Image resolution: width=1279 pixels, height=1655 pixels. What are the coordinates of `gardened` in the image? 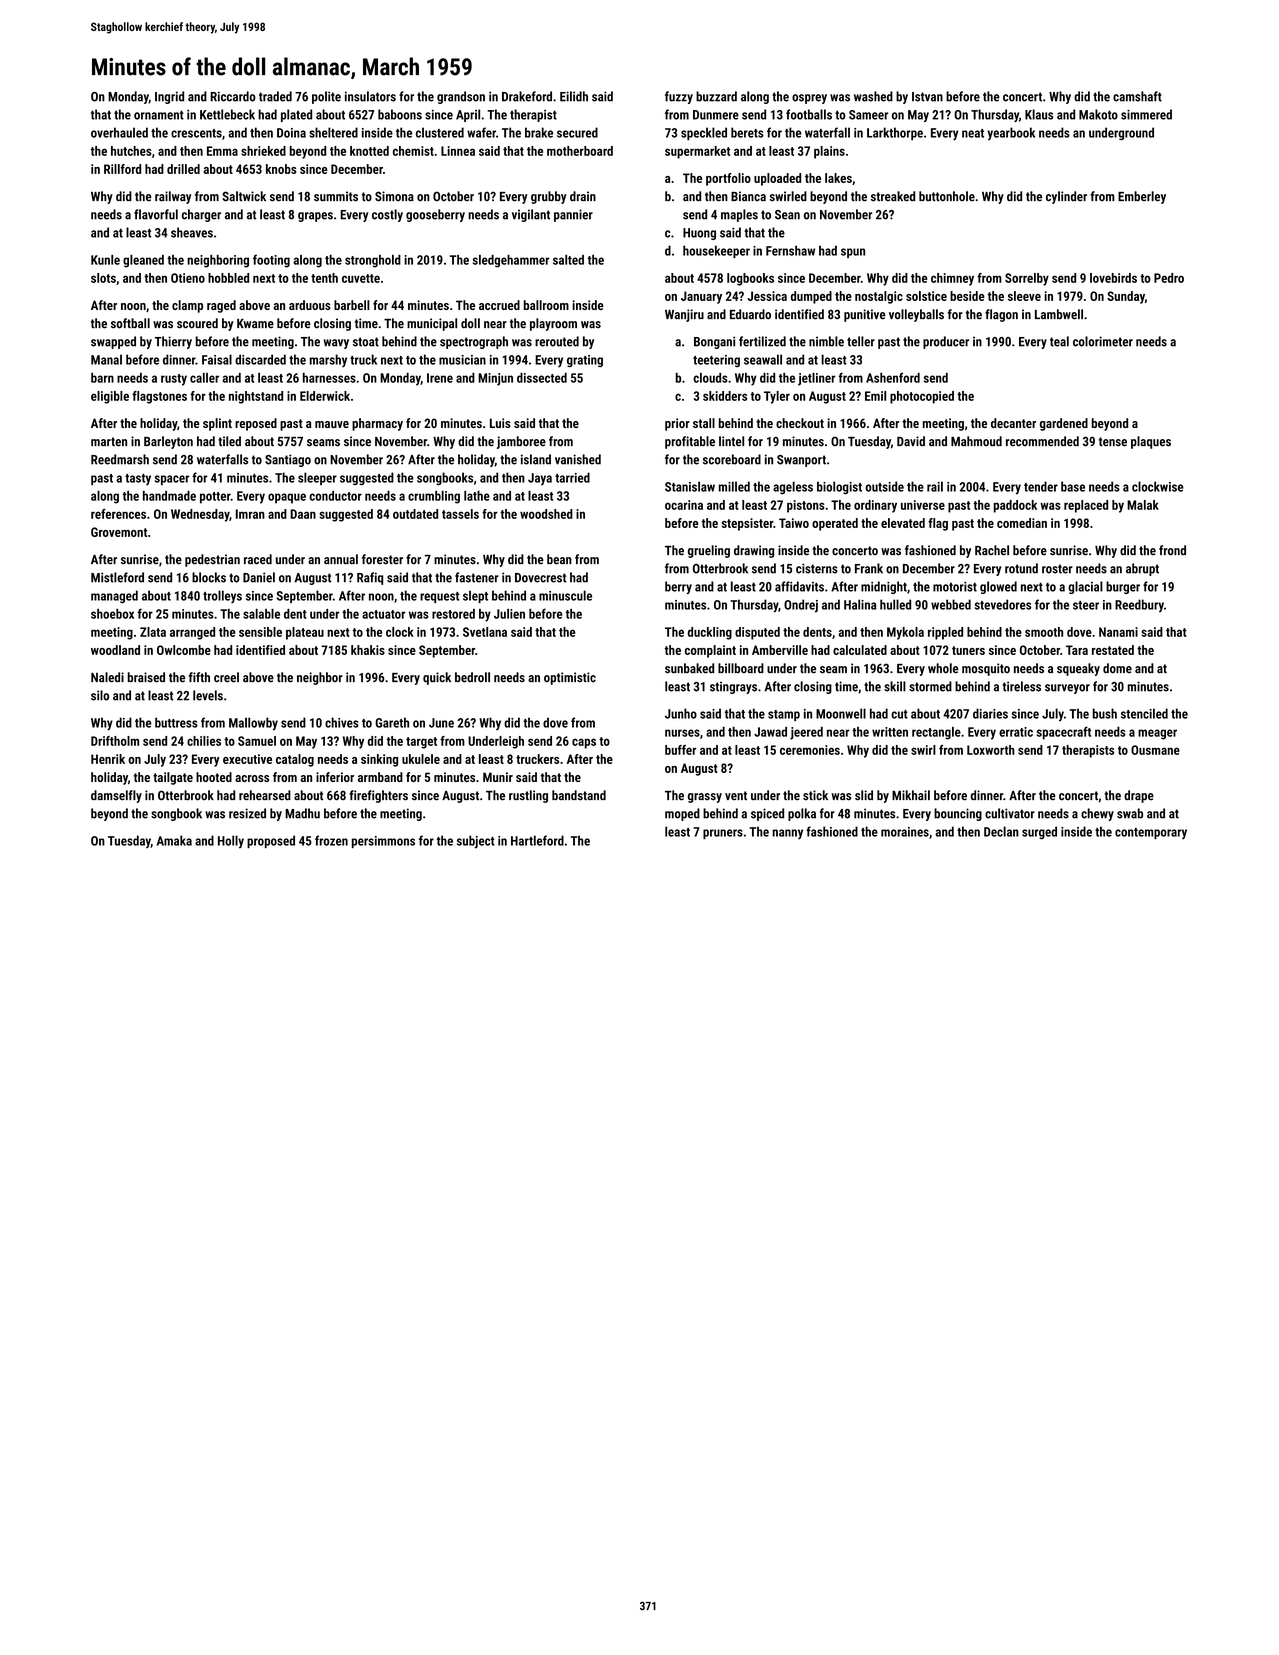 It's located at (1064, 424).
